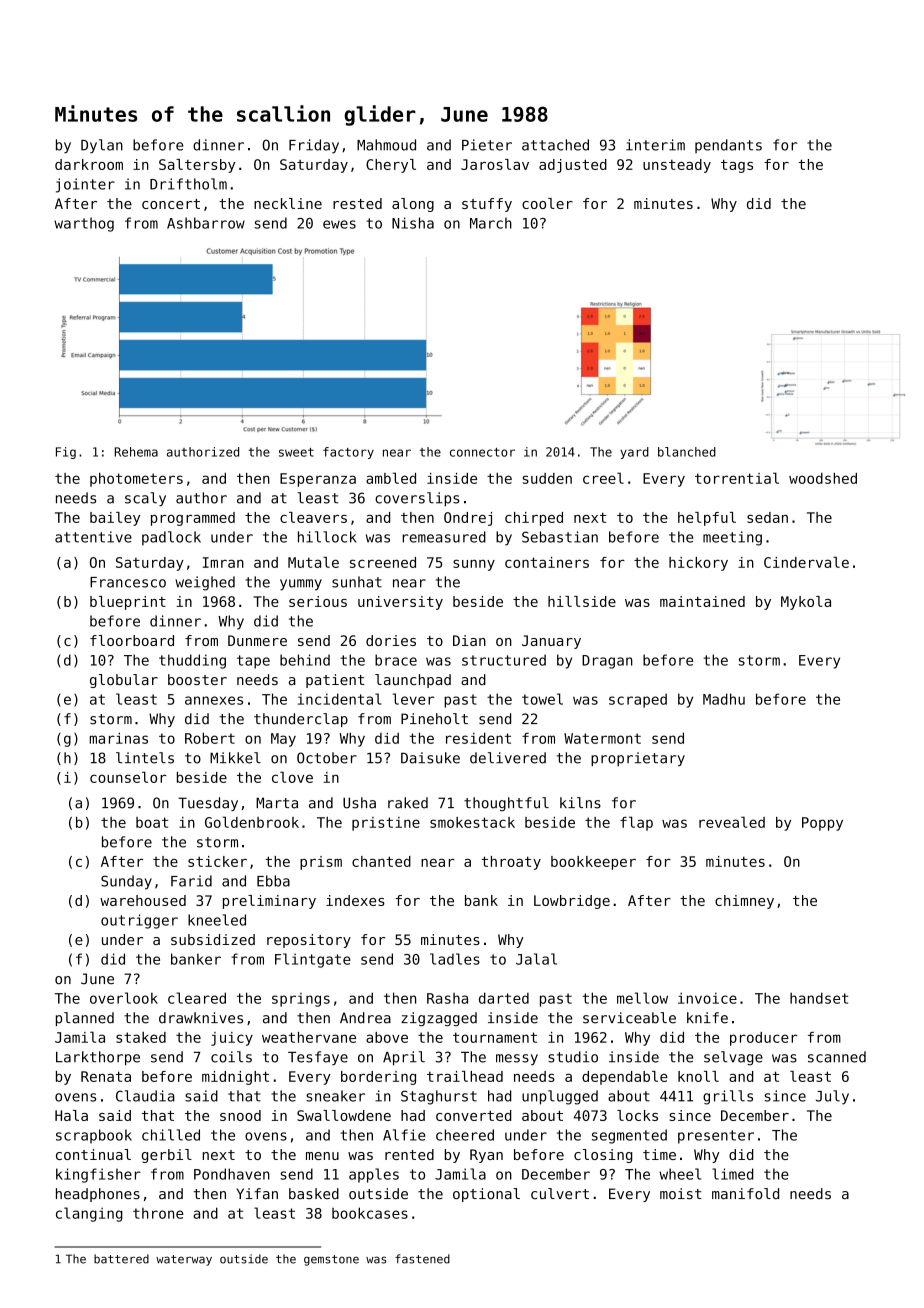 This screenshot has height=1308, width=924. Describe the element at coordinates (422, 1259) in the screenshot. I see `fastened` at that location.
